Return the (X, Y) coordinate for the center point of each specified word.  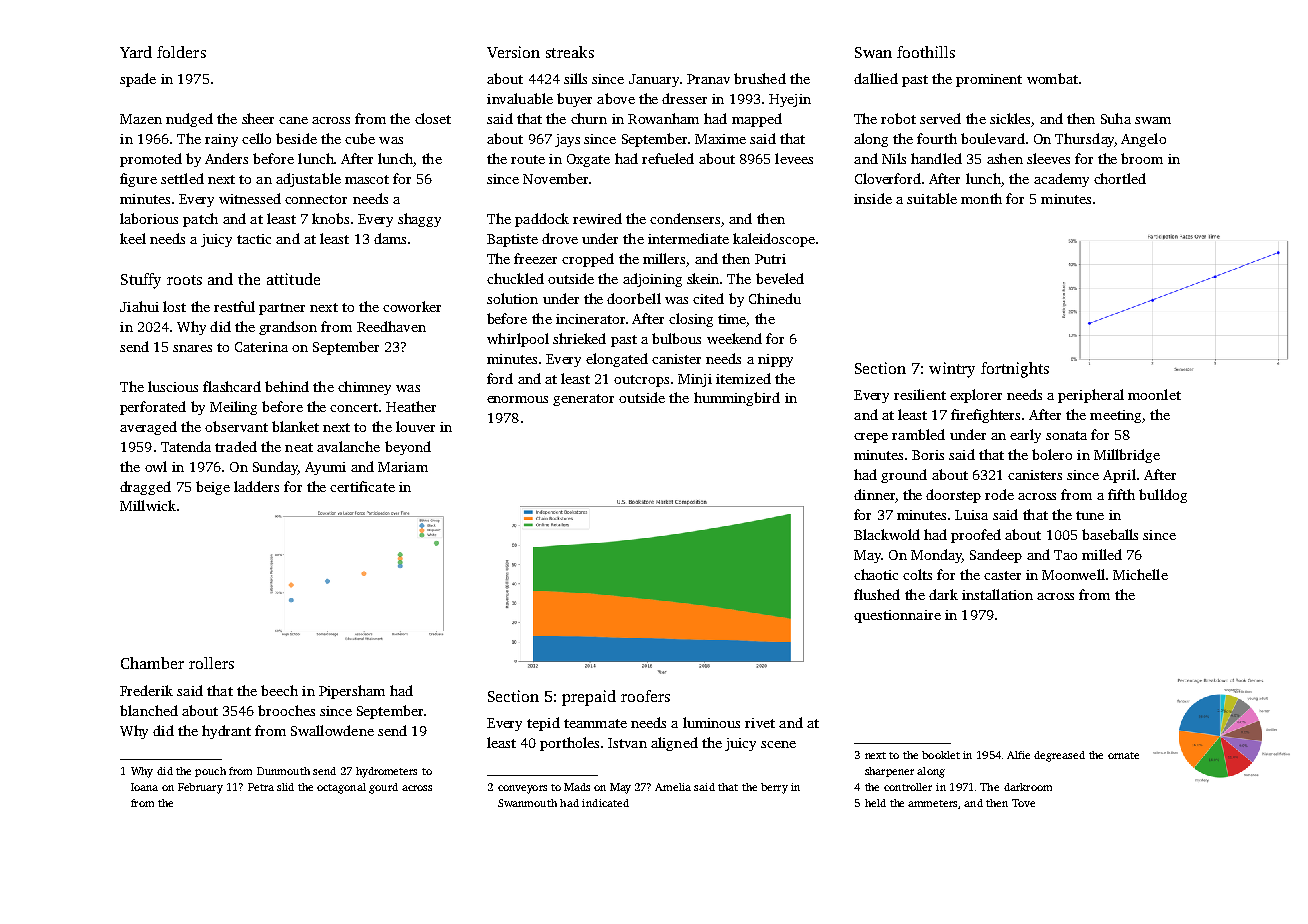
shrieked (579, 338)
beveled (780, 278)
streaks (570, 52)
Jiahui (139, 306)
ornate (1123, 755)
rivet (760, 723)
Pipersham (352, 692)
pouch (210, 772)
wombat (1052, 78)
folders (181, 52)
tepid (543, 724)
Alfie (1018, 755)
